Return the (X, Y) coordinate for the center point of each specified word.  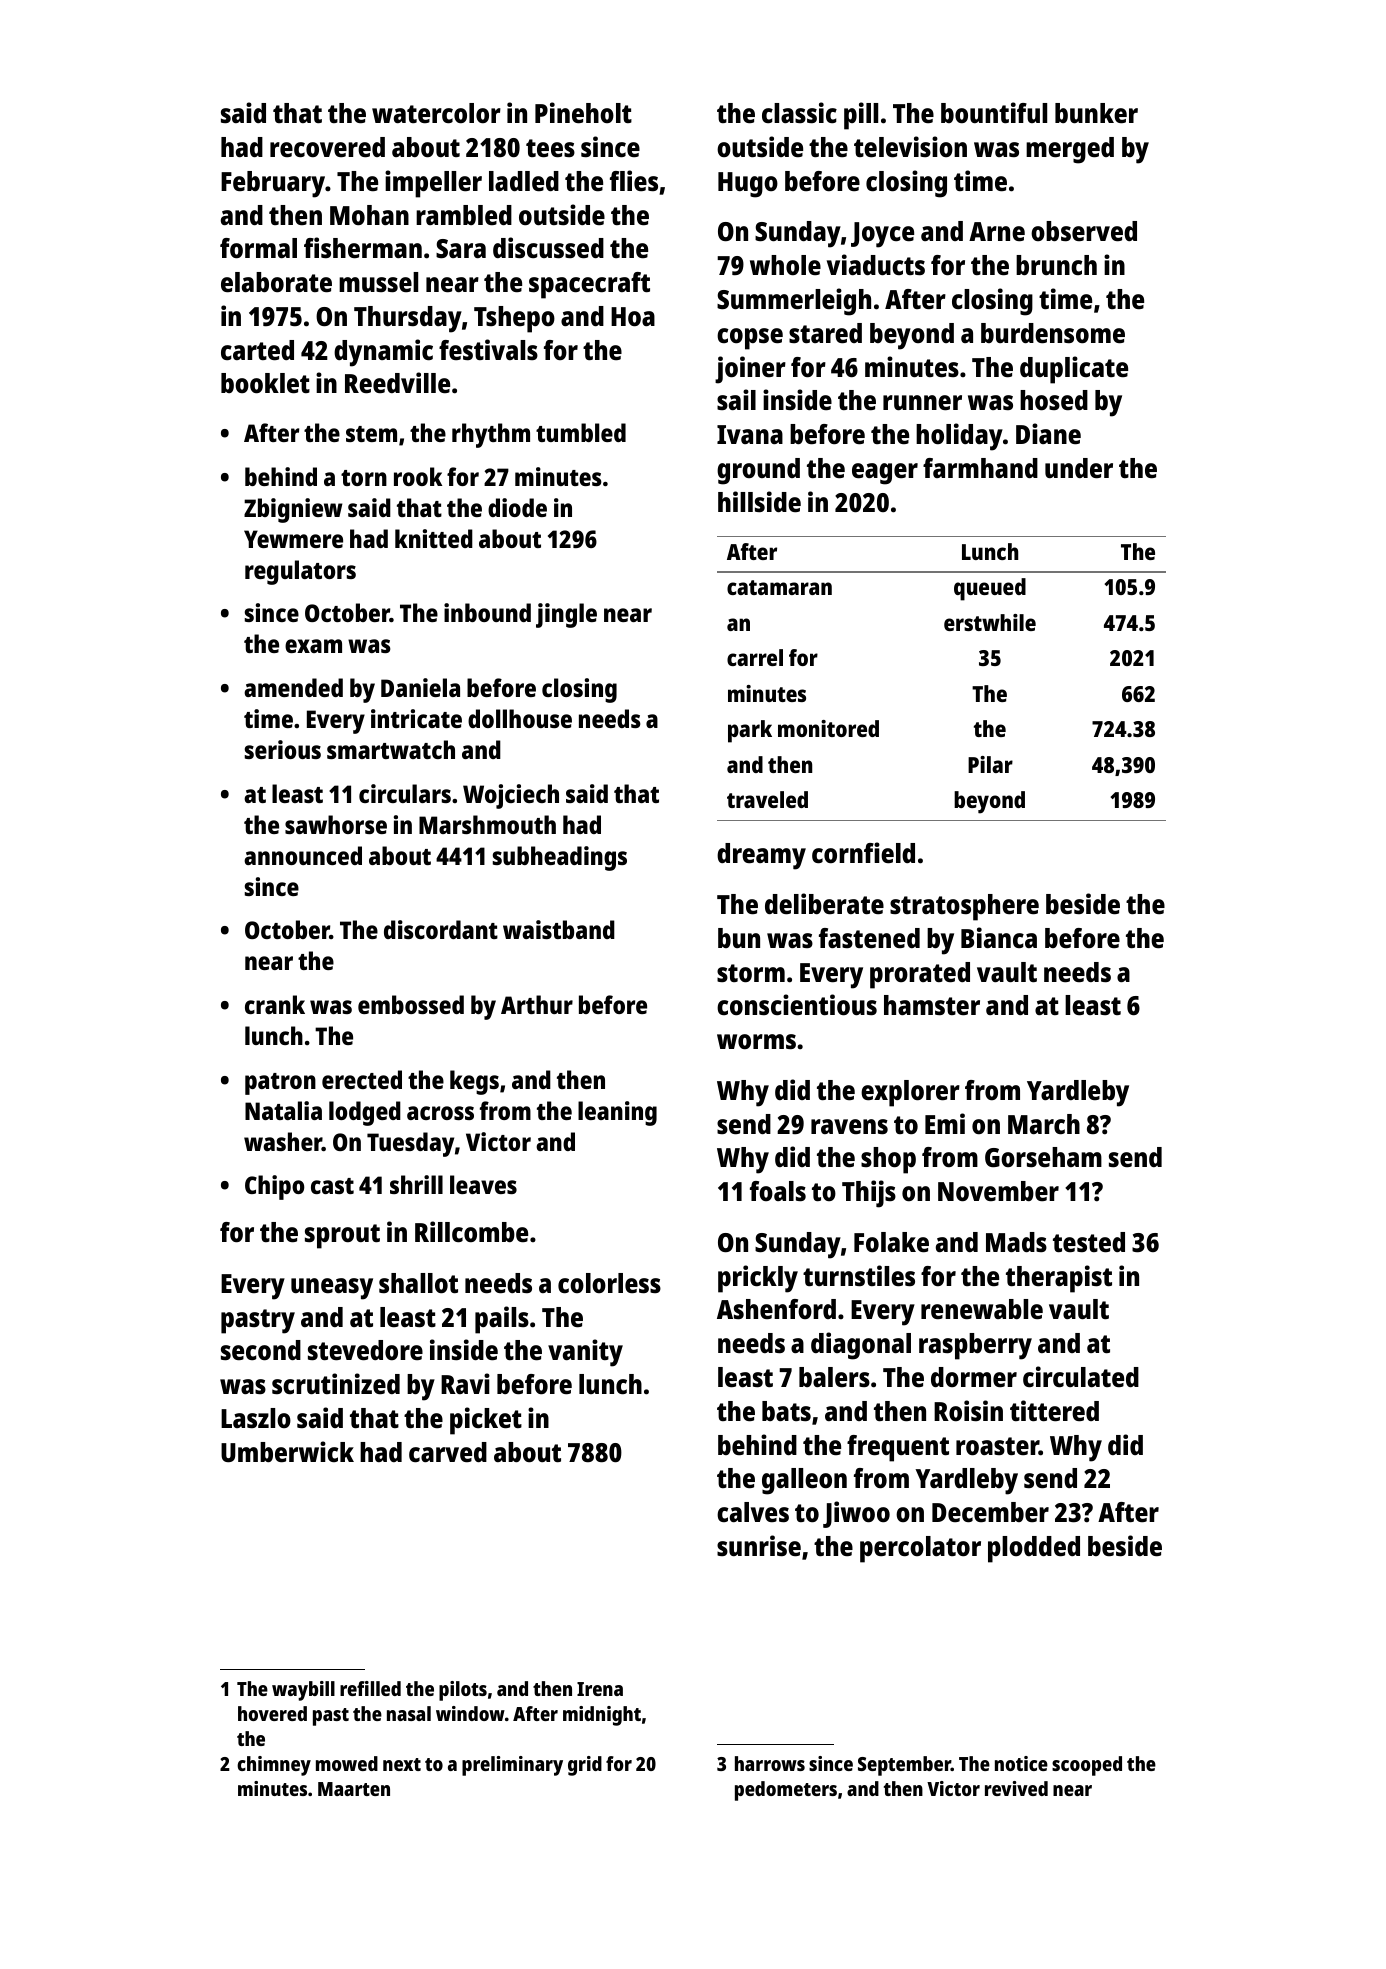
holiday (959, 437)
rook (418, 476)
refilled (370, 1688)
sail (736, 399)
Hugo (748, 185)
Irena (600, 1689)
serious (283, 749)
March (1044, 1124)
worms (756, 1041)
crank (275, 1004)
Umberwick (287, 1452)
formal (258, 248)
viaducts (876, 264)
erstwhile (990, 622)
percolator (920, 1549)
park (750, 731)
